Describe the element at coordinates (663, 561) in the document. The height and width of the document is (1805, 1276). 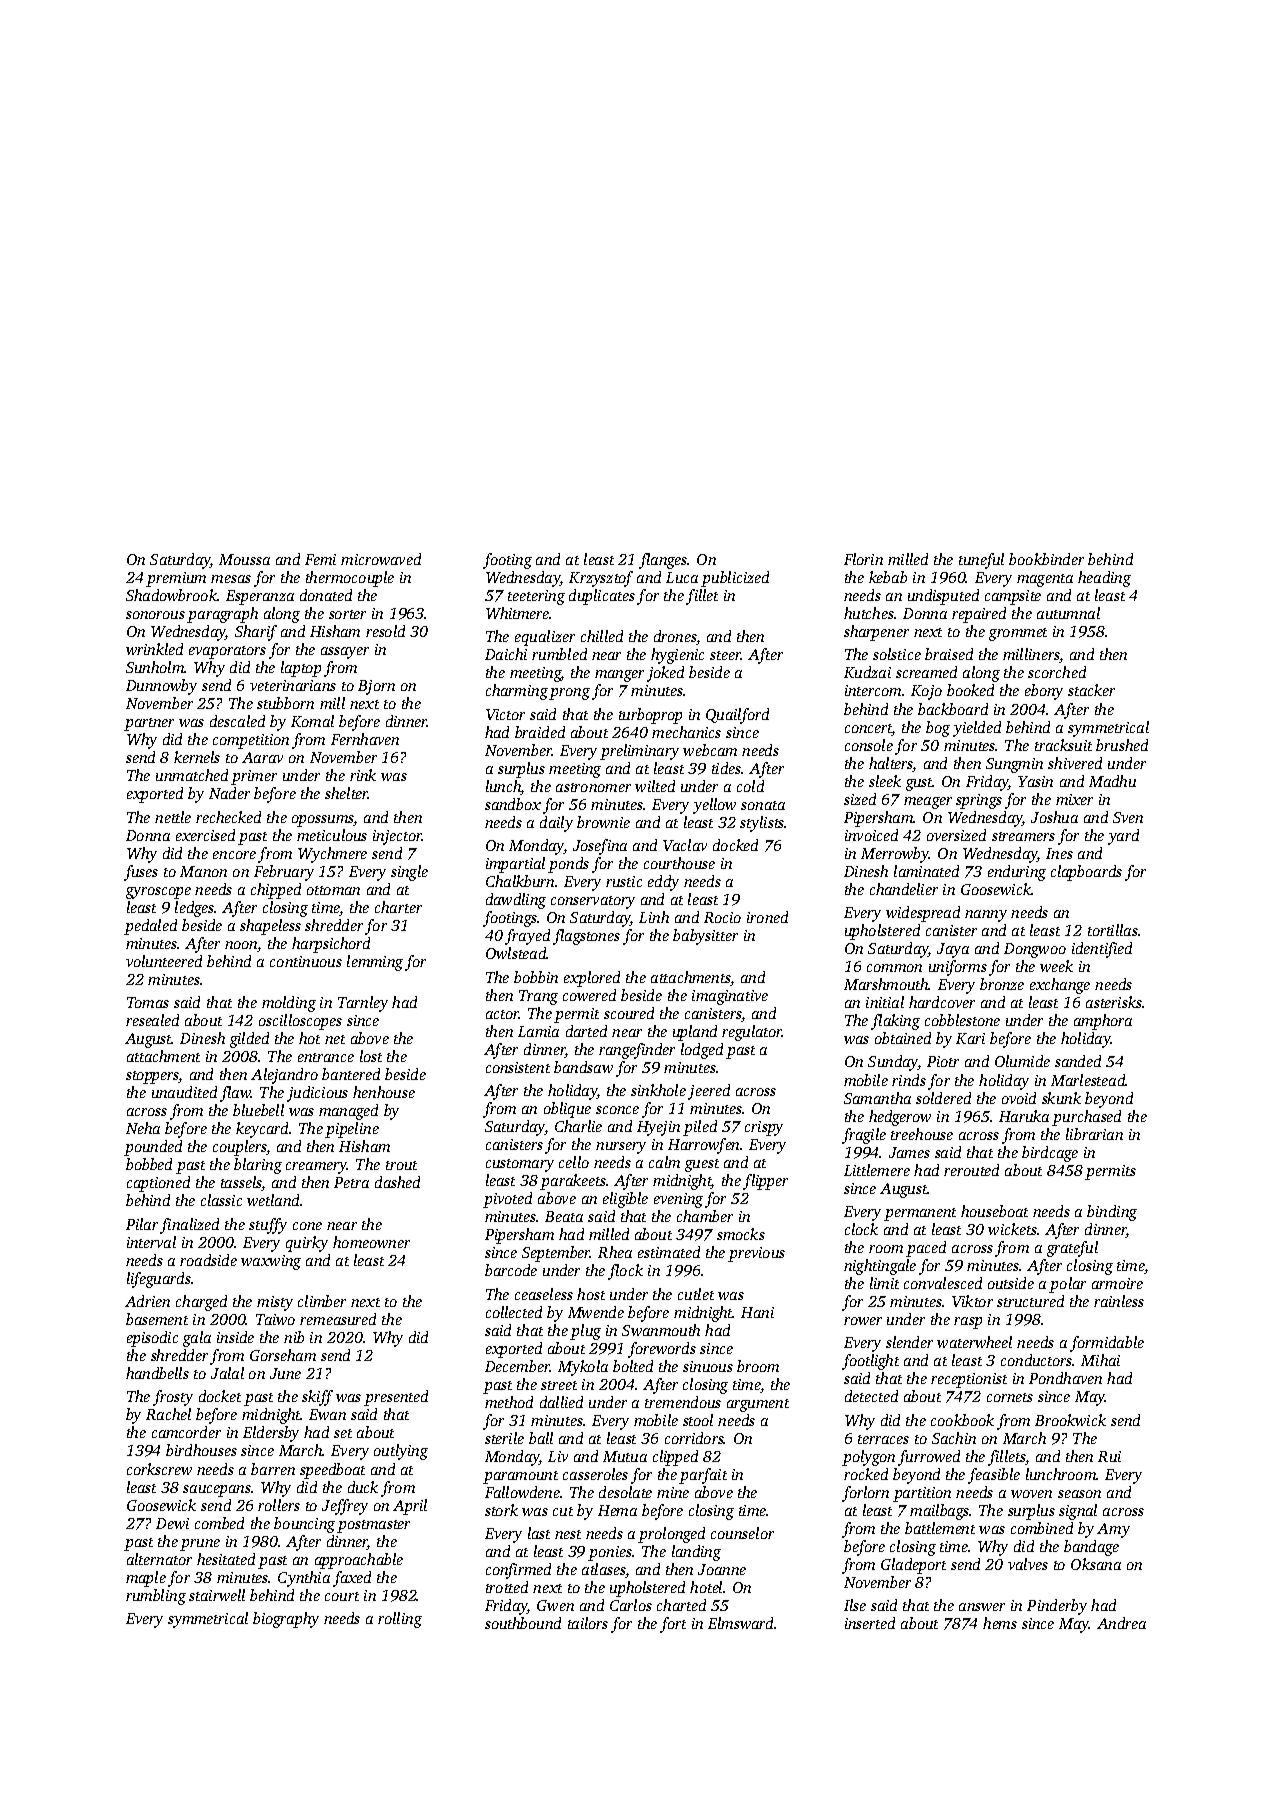
I see `flanges` at that location.
